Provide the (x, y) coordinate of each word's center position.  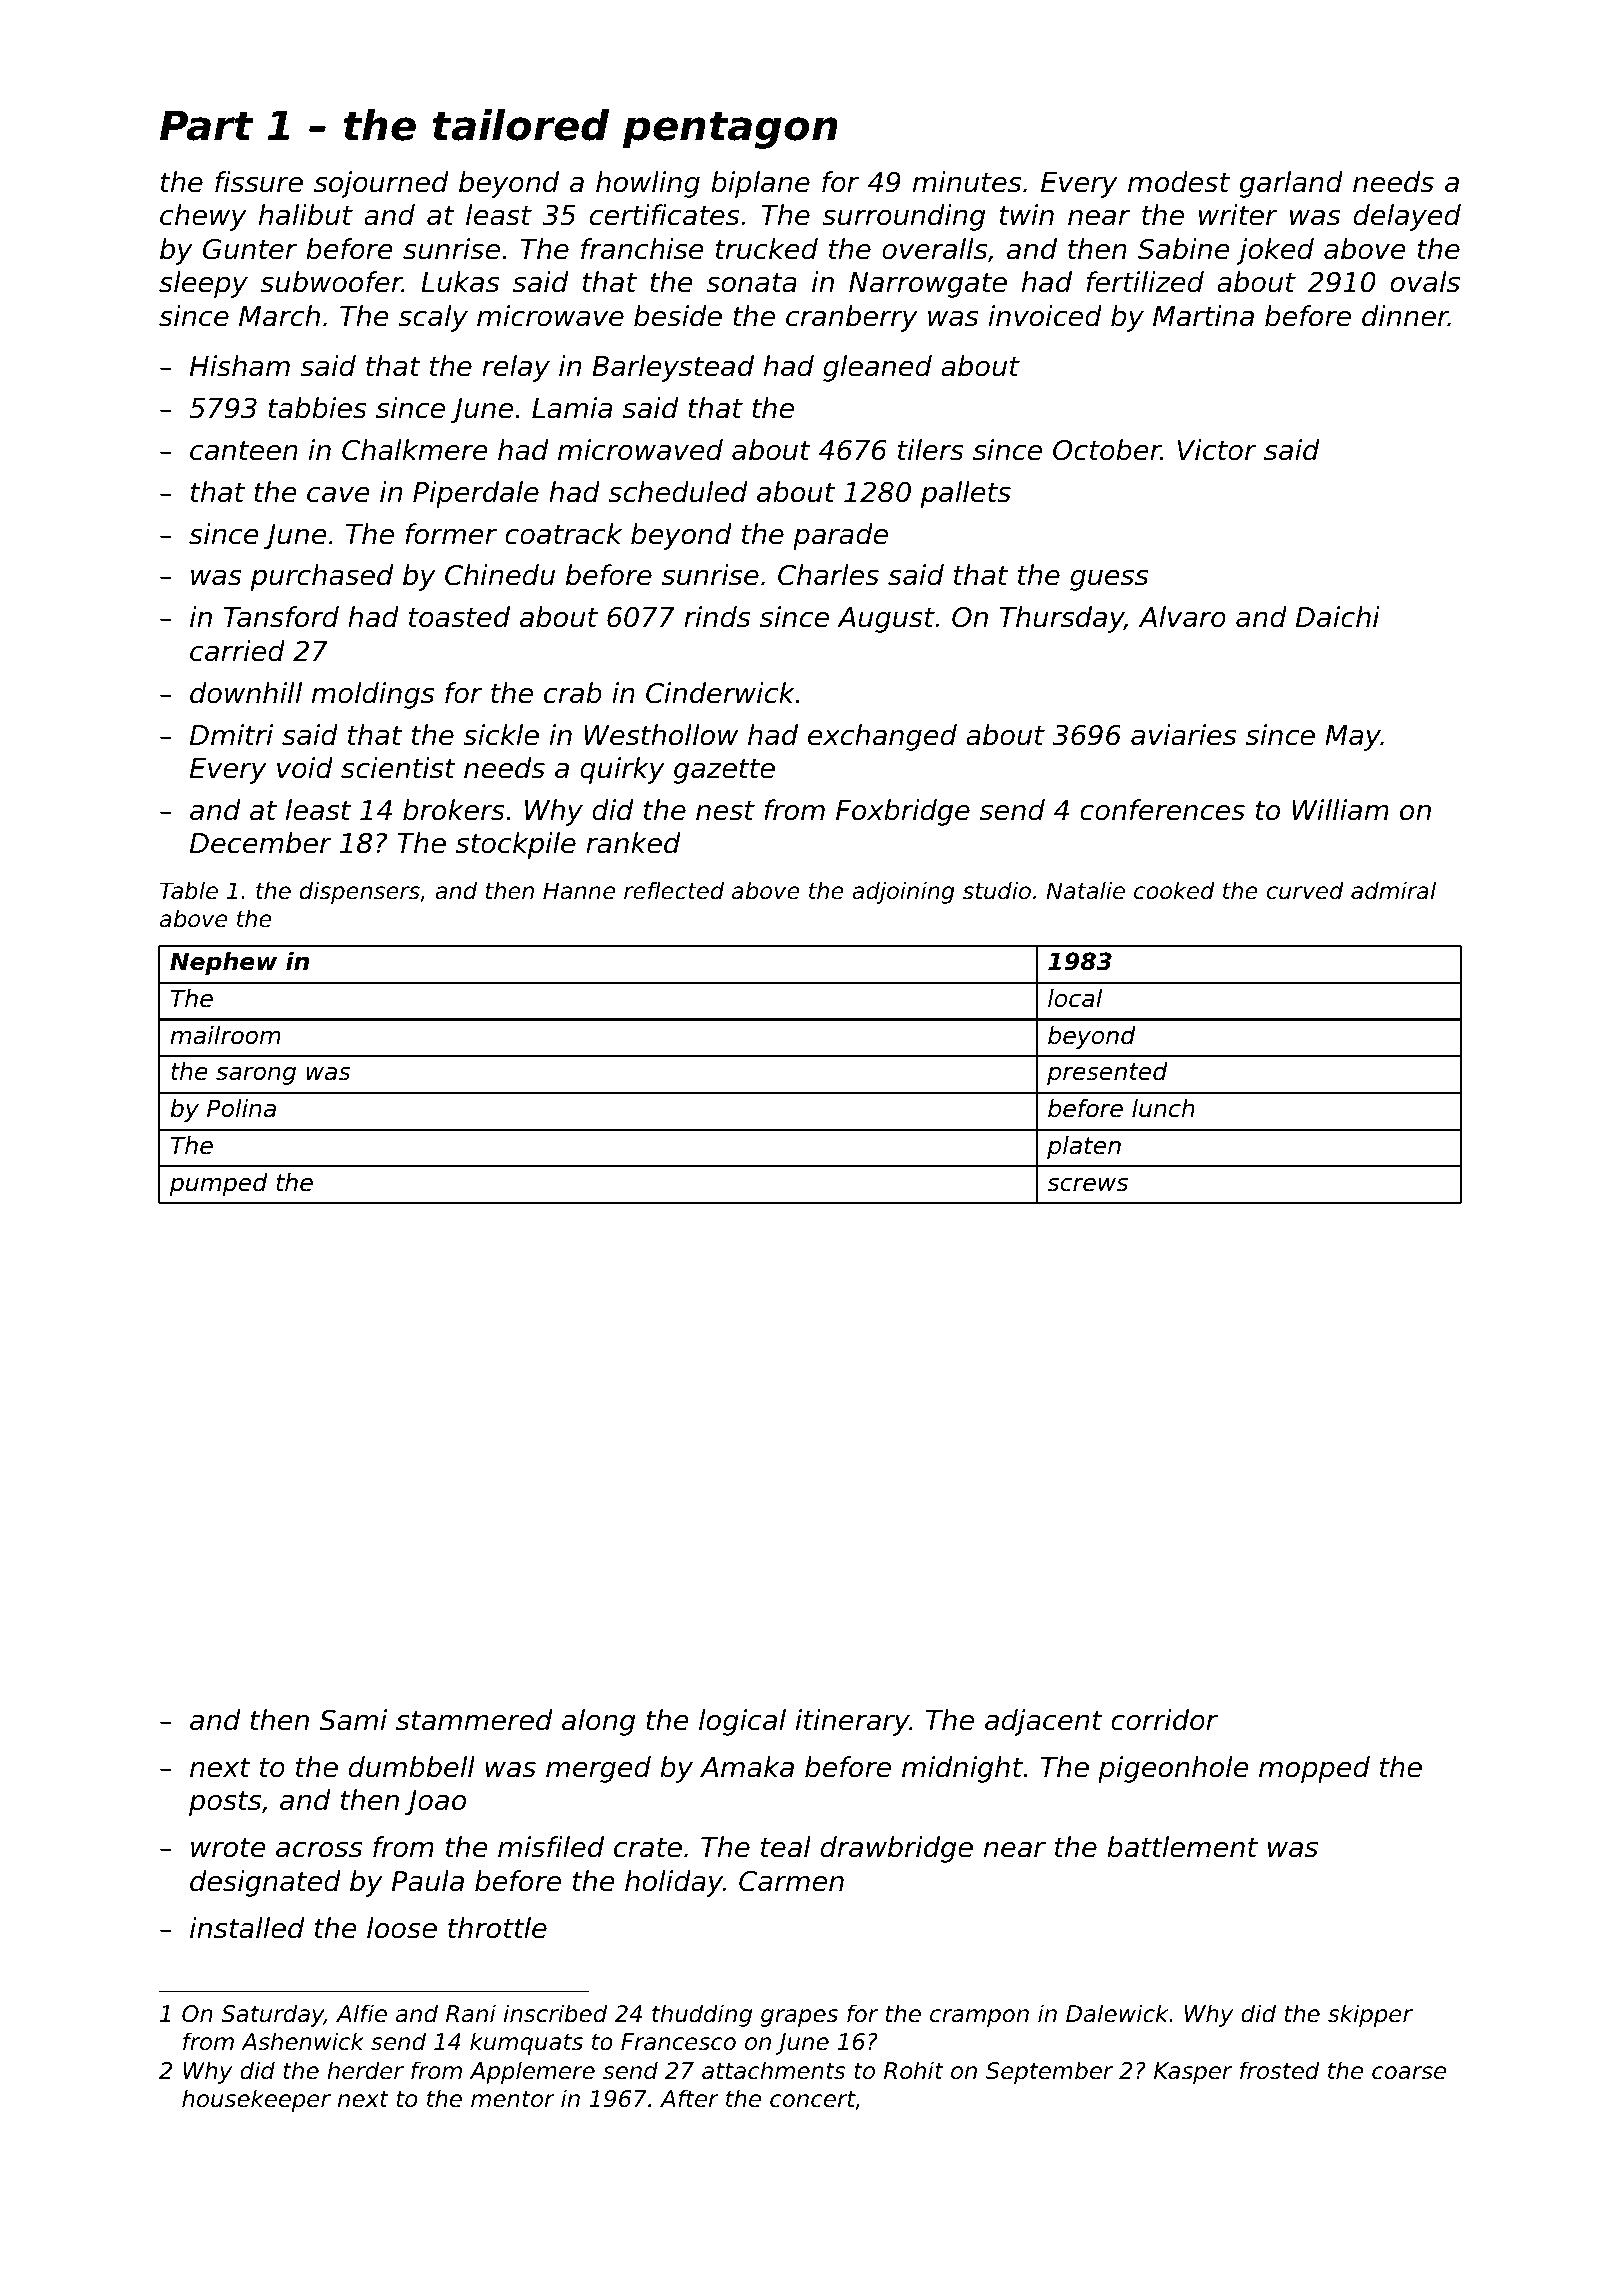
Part (207, 125)
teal (786, 1847)
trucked (767, 249)
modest (1179, 182)
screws (1087, 1185)
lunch (1163, 1108)
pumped (219, 1184)
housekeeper (256, 2100)
